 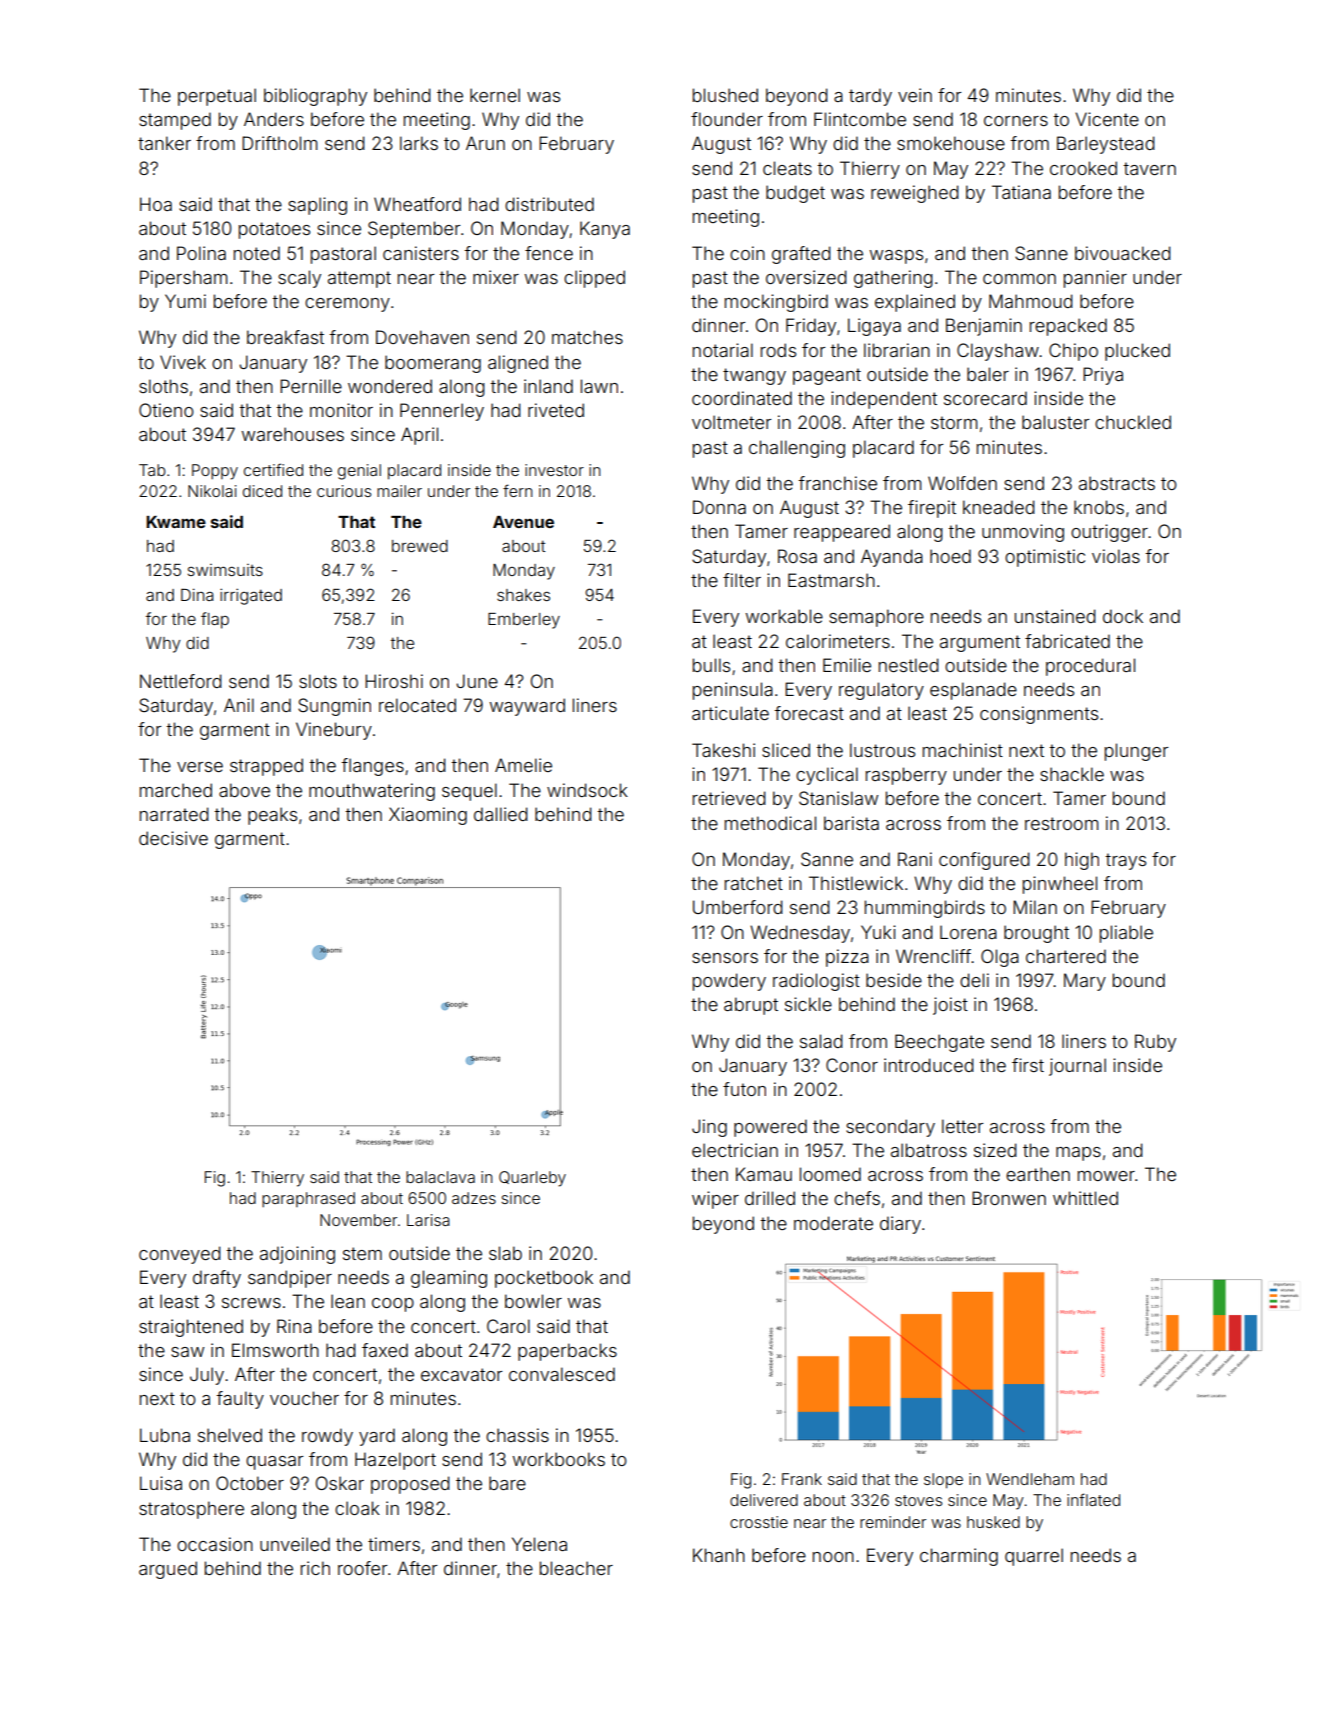 What do you see at coordinates (954, 422) in the screenshot?
I see `storm` at bounding box center [954, 422].
